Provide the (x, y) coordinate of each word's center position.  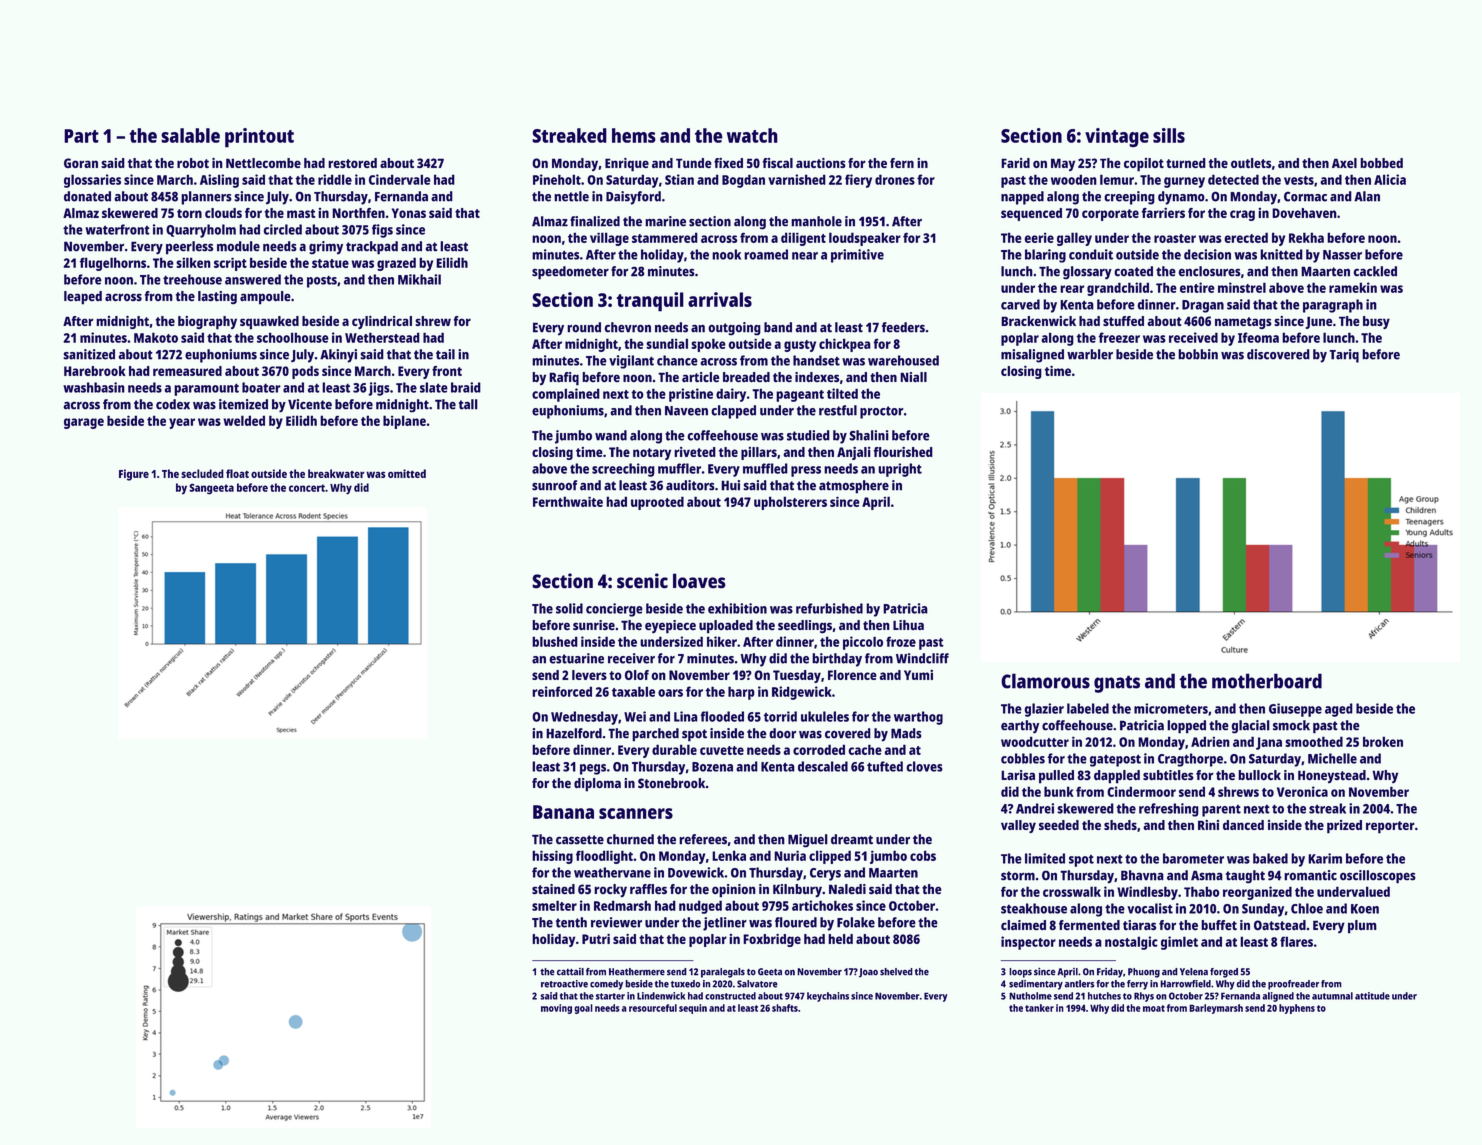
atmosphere (854, 487)
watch (752, 135)
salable (190, 135)
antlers (1080, 984)
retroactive (564, 984)
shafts (785, 1008)
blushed (555, 641)
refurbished (829, 608)
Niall (913, 377)
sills (1169, 135)
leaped (83, 298)
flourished (903, 451)
